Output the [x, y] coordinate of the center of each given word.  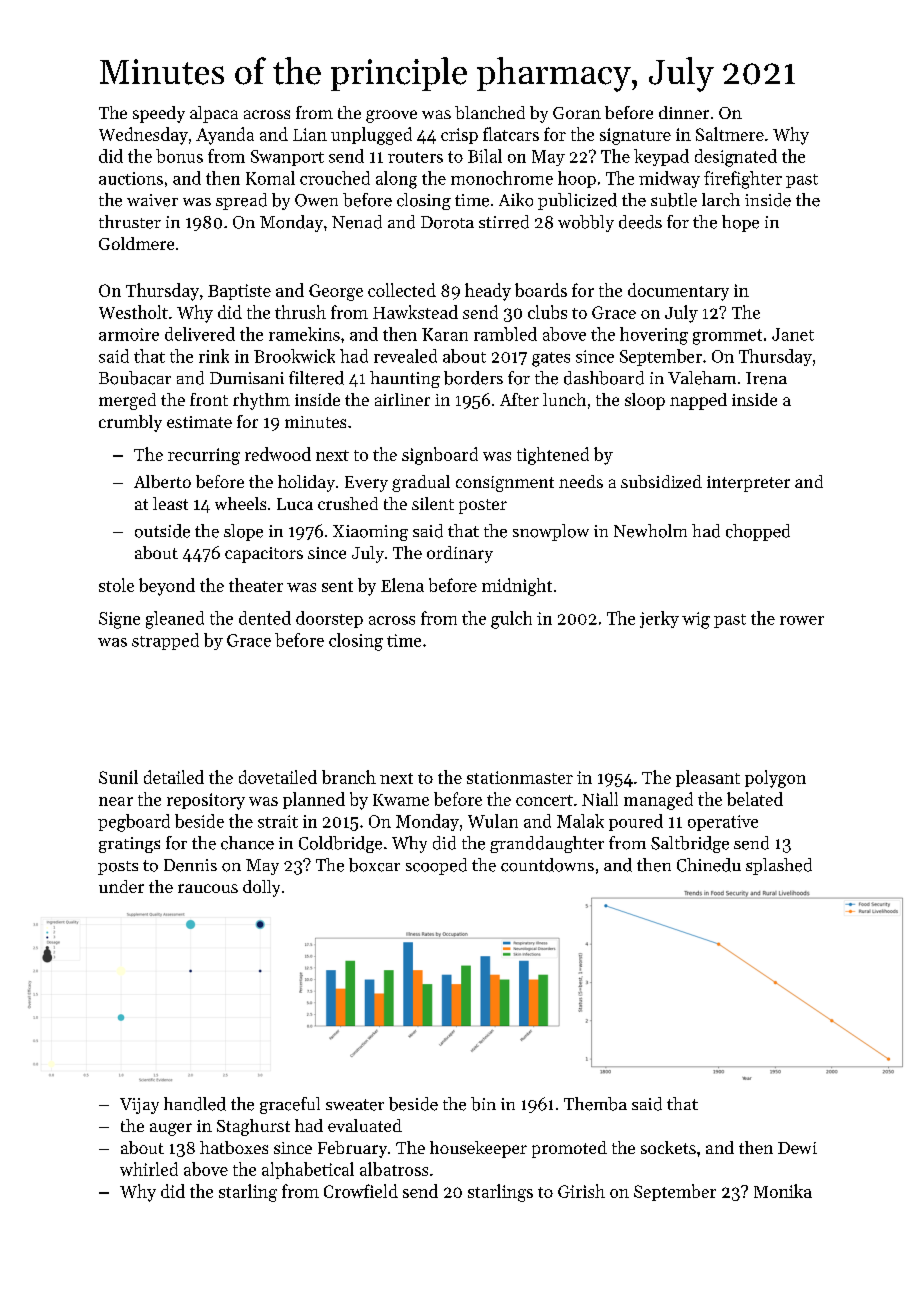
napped [698, 401]
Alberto [162, 481]
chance [247, 843]
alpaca [214, 114]
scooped [436, 866]
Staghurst [253, 1127]
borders [473, 378]
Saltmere [730, 134]
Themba [595, 1104]
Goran [577, 113]
